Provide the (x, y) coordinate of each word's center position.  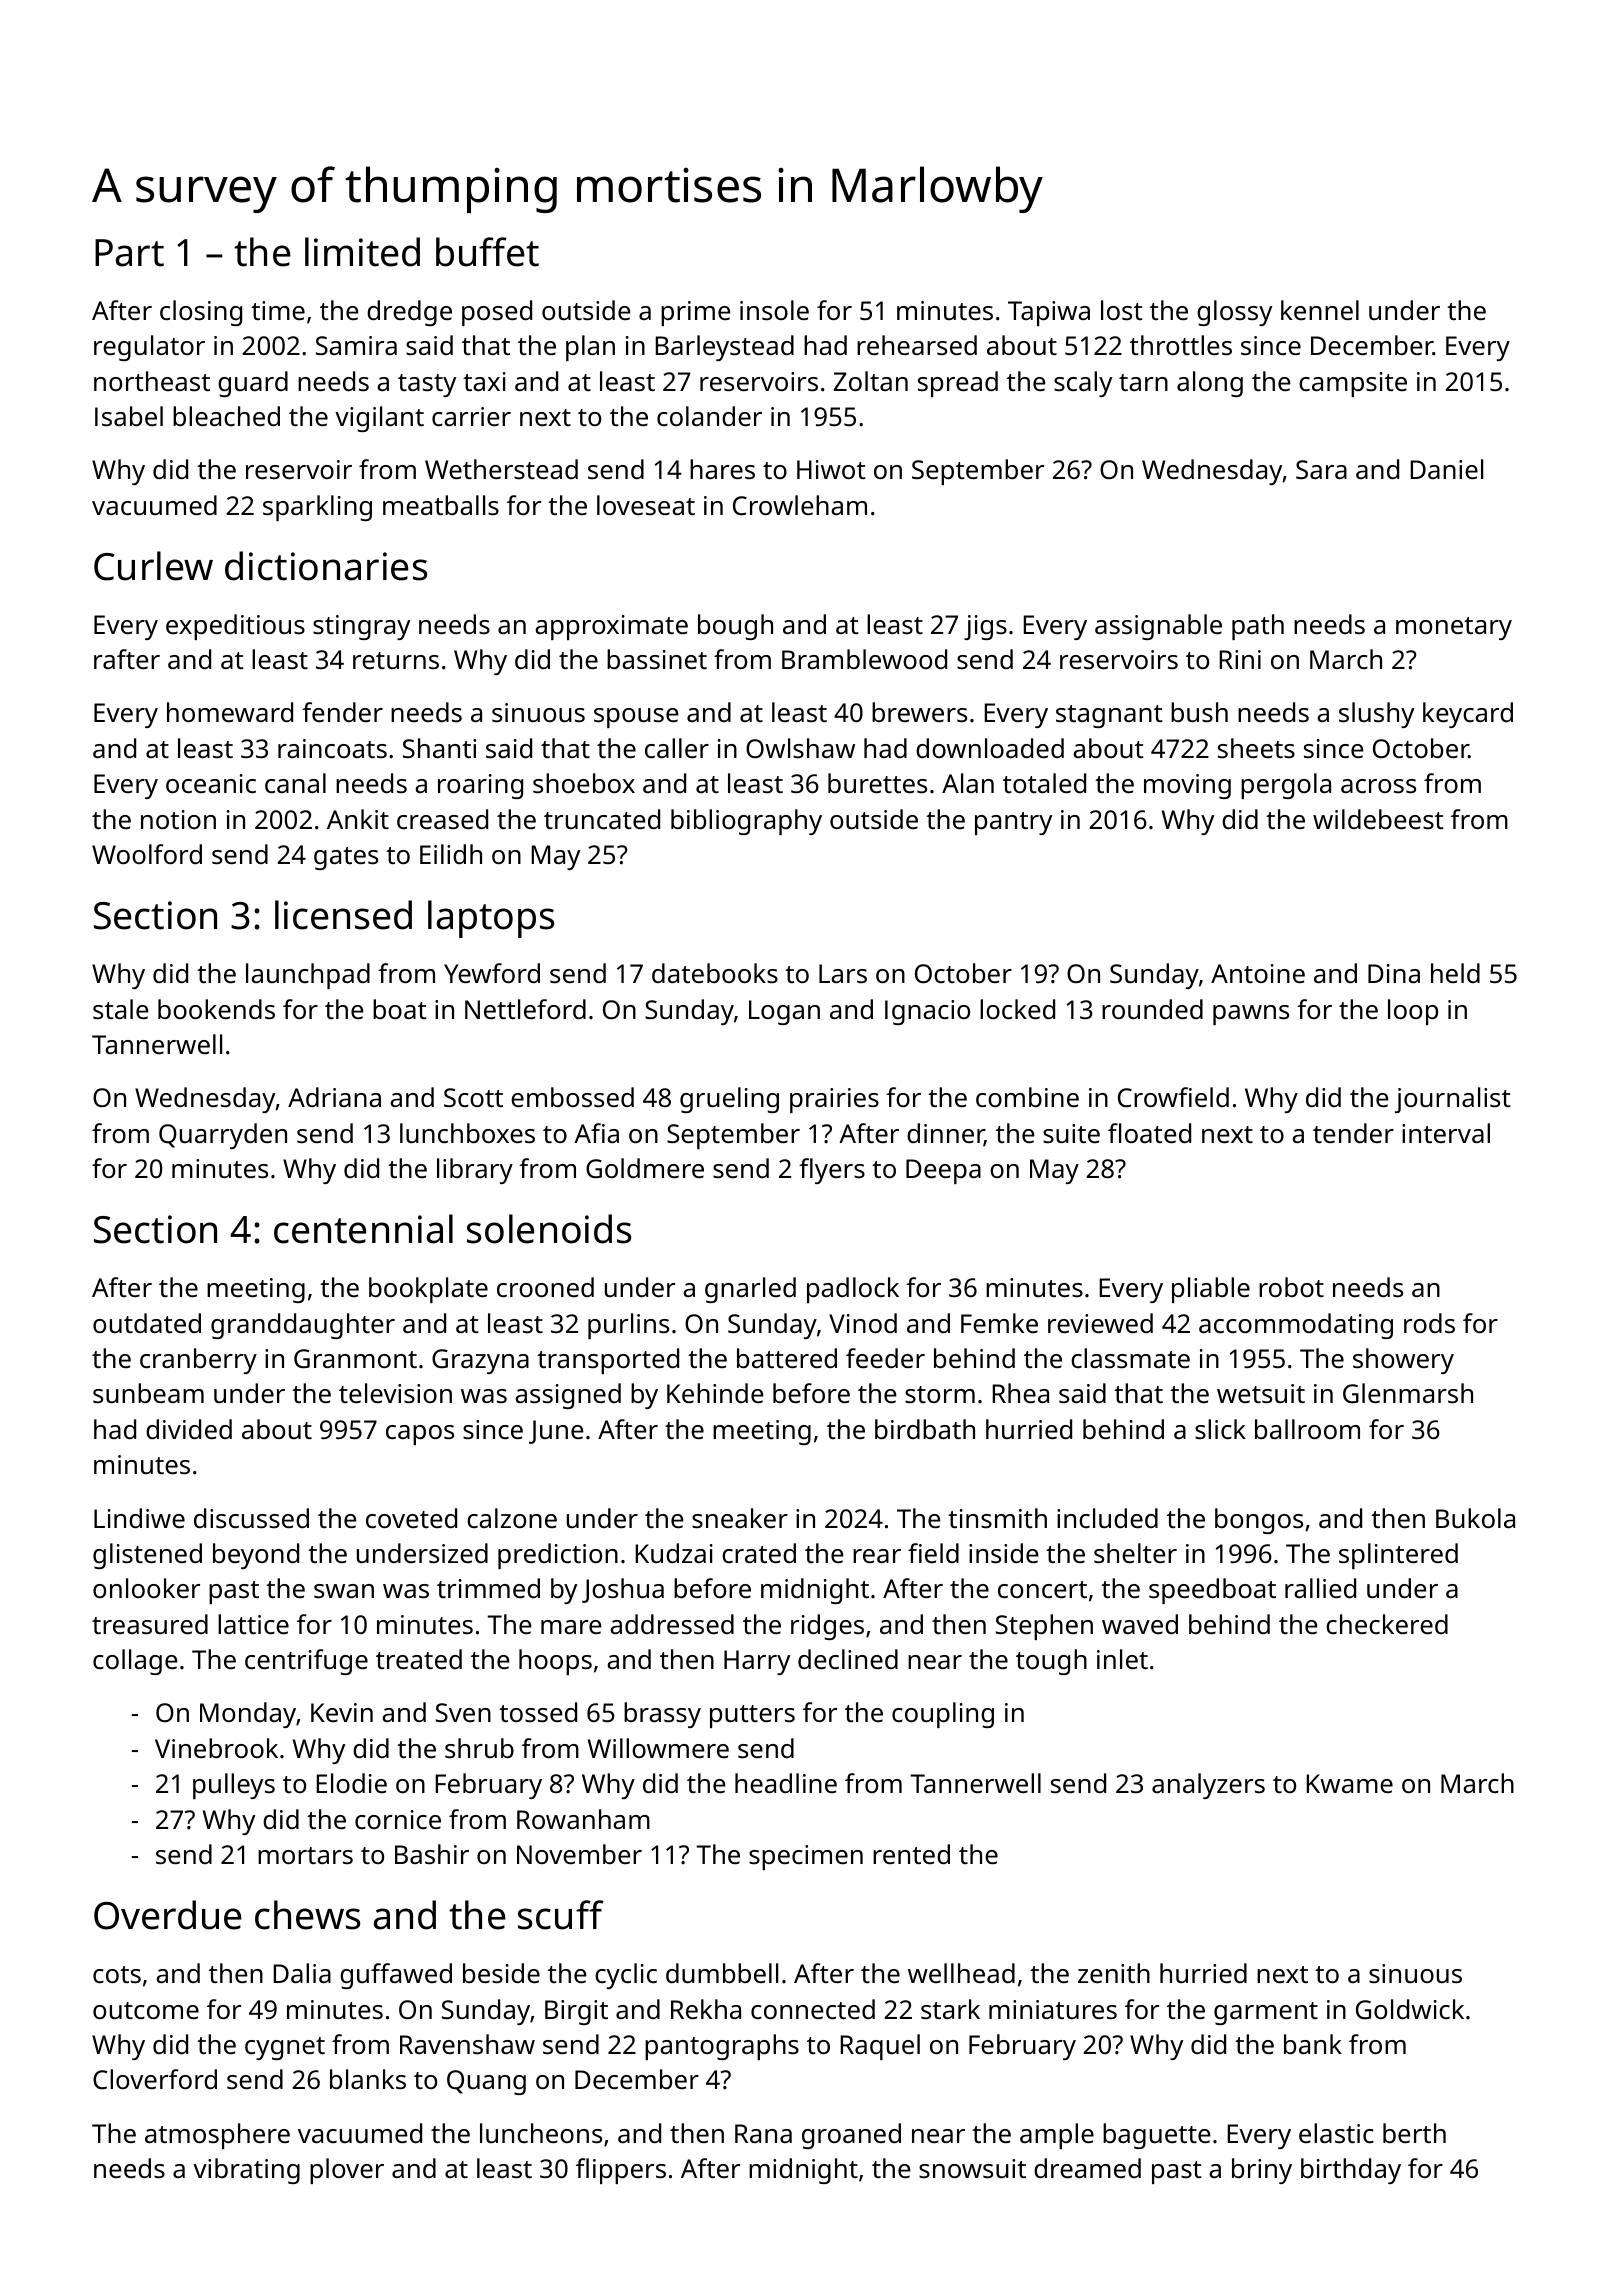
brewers (919, 712)
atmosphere (217, 2136)
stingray (361, 627)
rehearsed (917, 345)
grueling (729, 1100)
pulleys (234, 1786)
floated (1149, 1133)
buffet (487, 252)
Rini (1240, 659)
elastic (1336, 2133)
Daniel (1446, 469)
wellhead (961, 1973)
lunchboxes (467, 1133)
